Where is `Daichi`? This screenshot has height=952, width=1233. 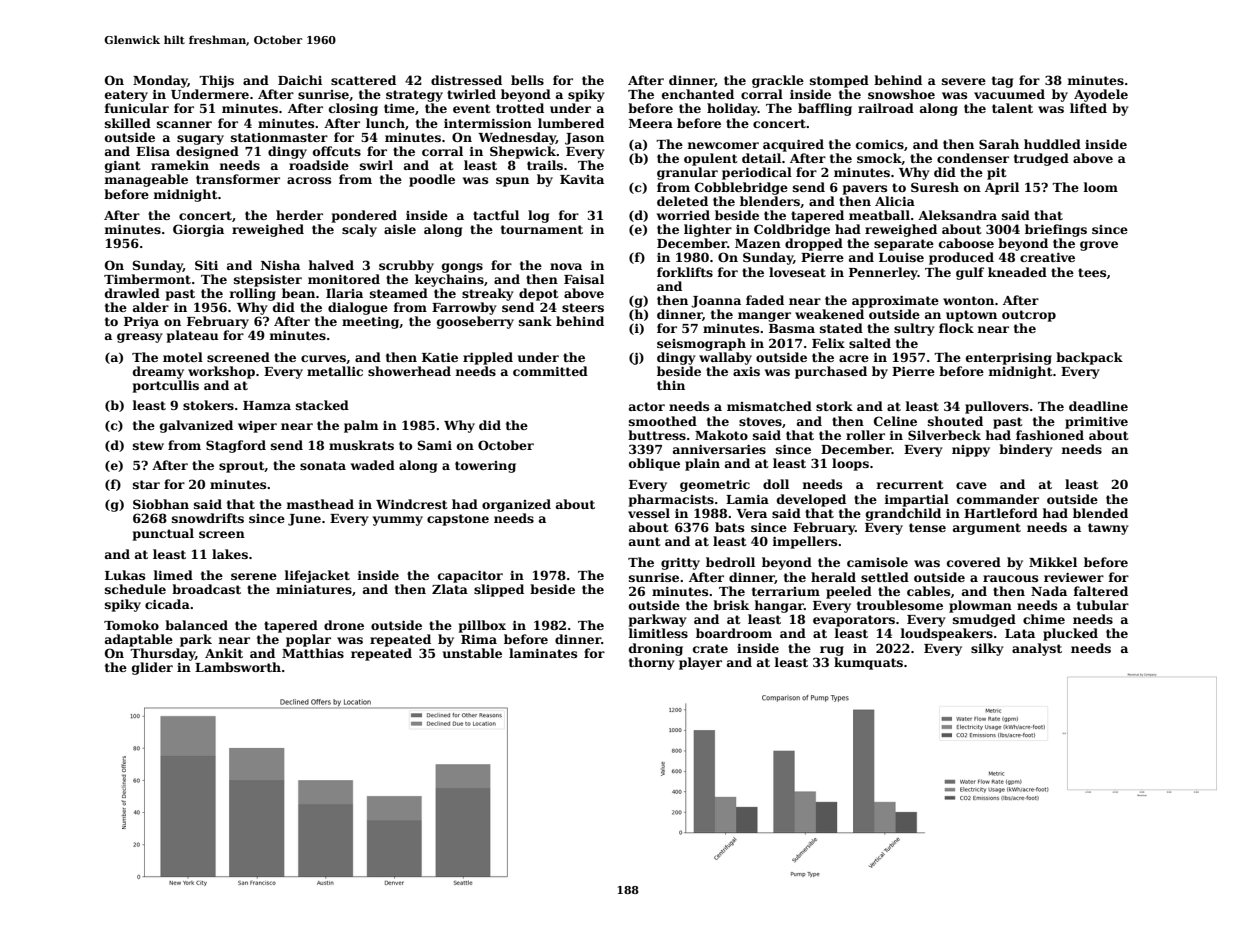
Daichi is located at coordinates (300, 80).
